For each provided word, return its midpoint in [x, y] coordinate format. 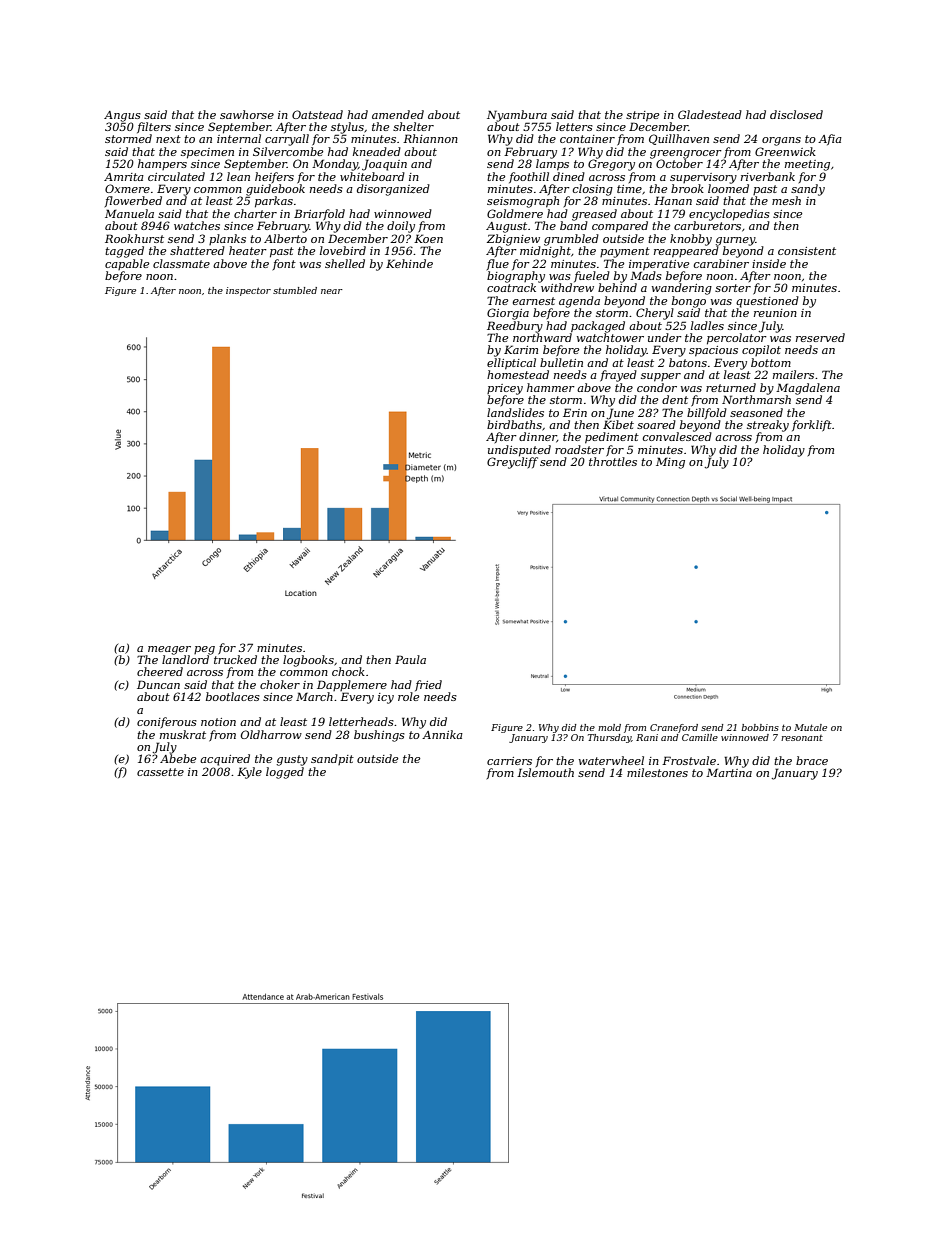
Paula [410, 659]
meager [169, 650]
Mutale [810, 727]
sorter [733, 288]
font [284, 264]
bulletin [561, 362]
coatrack [511, 287]
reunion [775, 313]
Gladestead [710, 114]
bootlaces [233, 696]
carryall [287, 140]
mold [609, 727]
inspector [248, 291]
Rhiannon [430, 138]
